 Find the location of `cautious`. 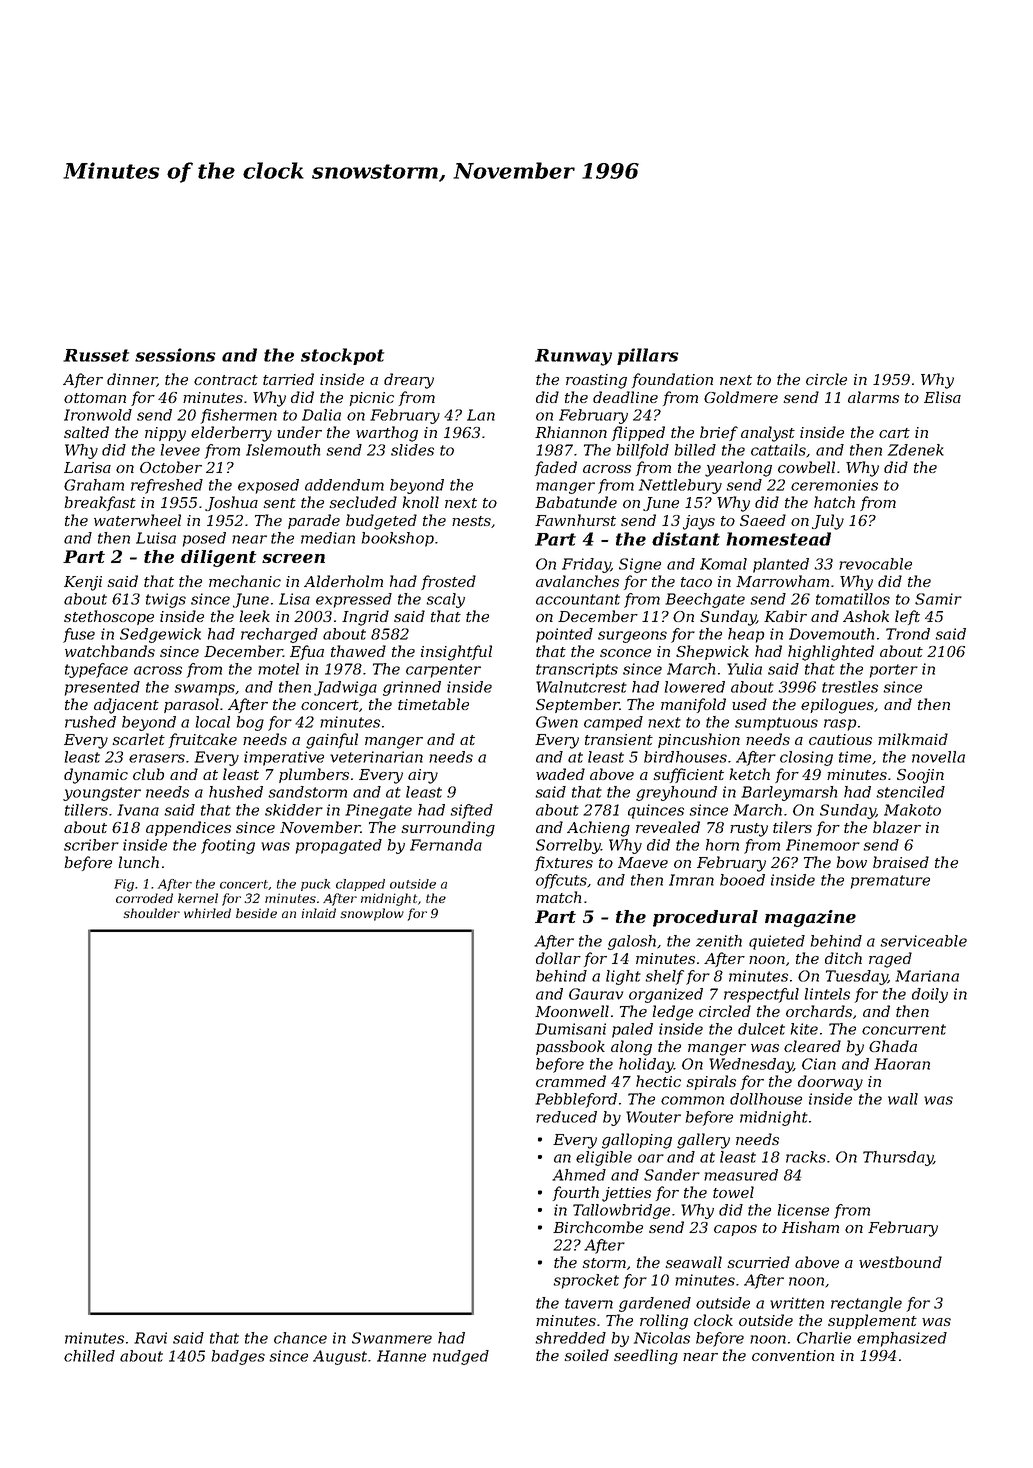

cautious is located at coordinates (840, 739).
